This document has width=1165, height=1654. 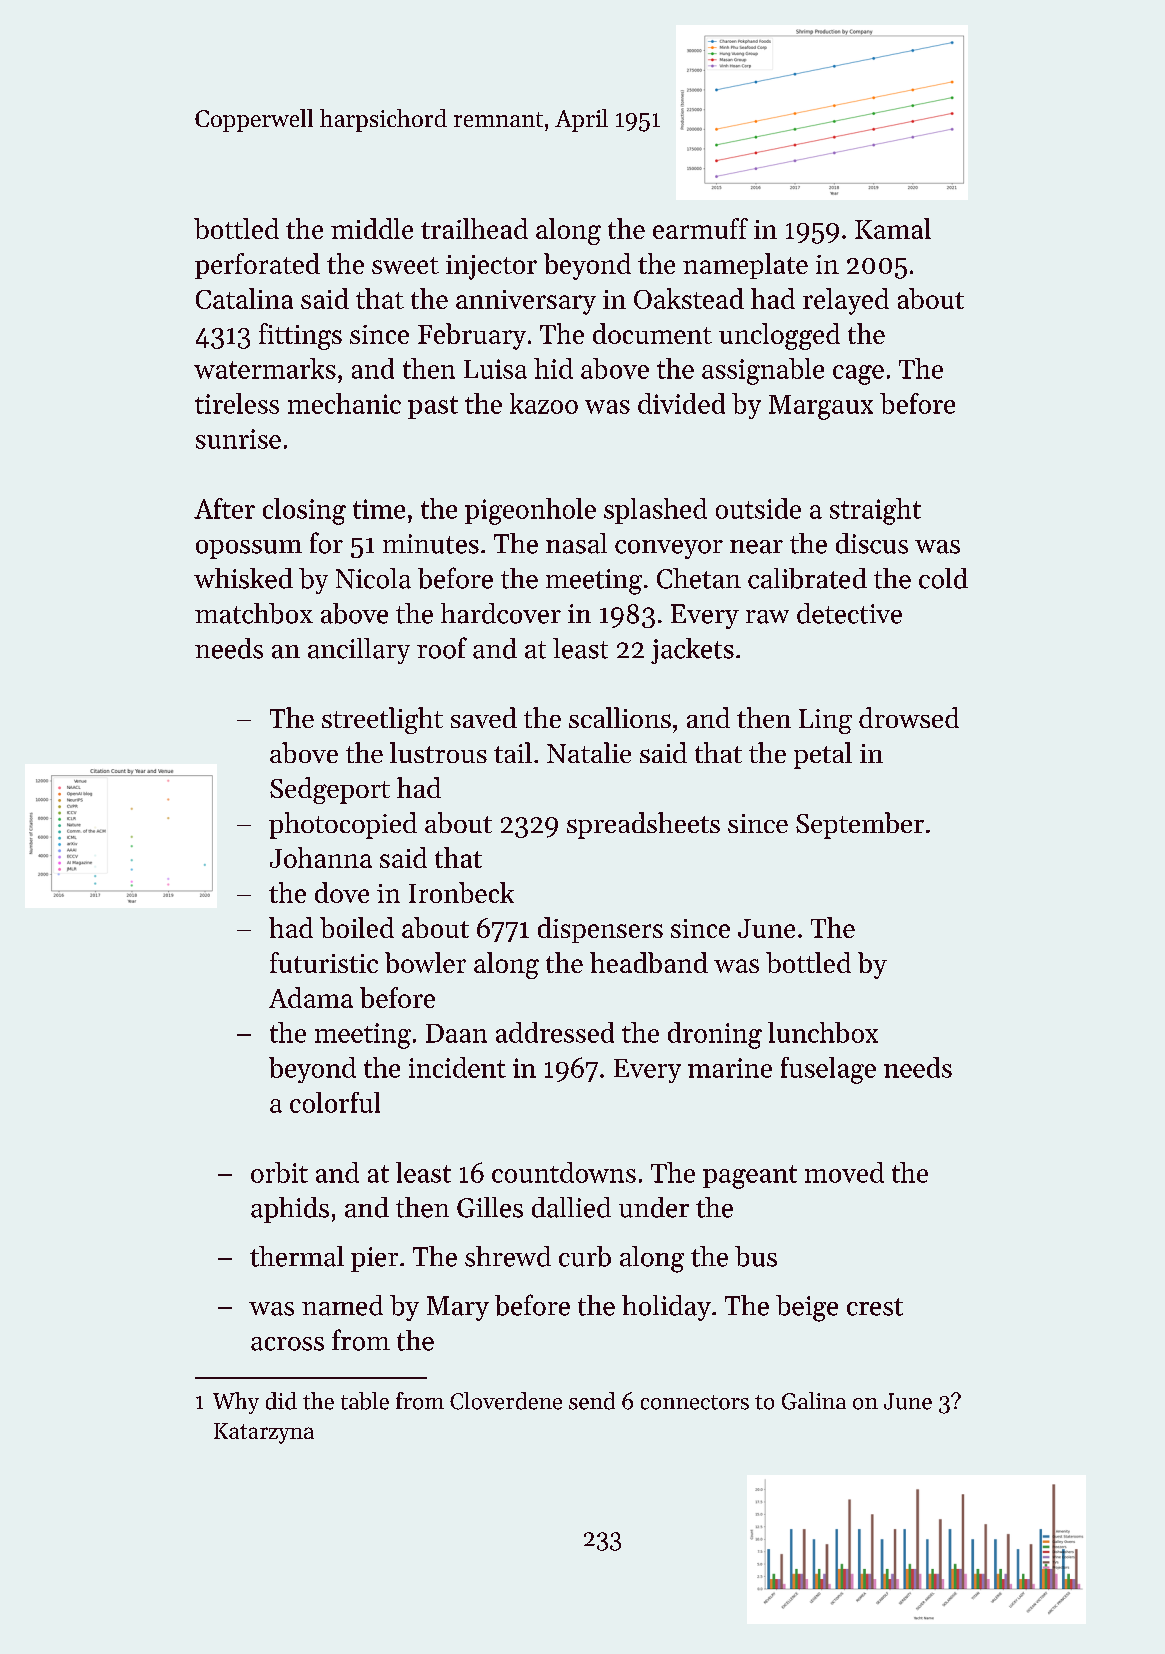 I want to click on Kamal, so click(x=893, y=228).
